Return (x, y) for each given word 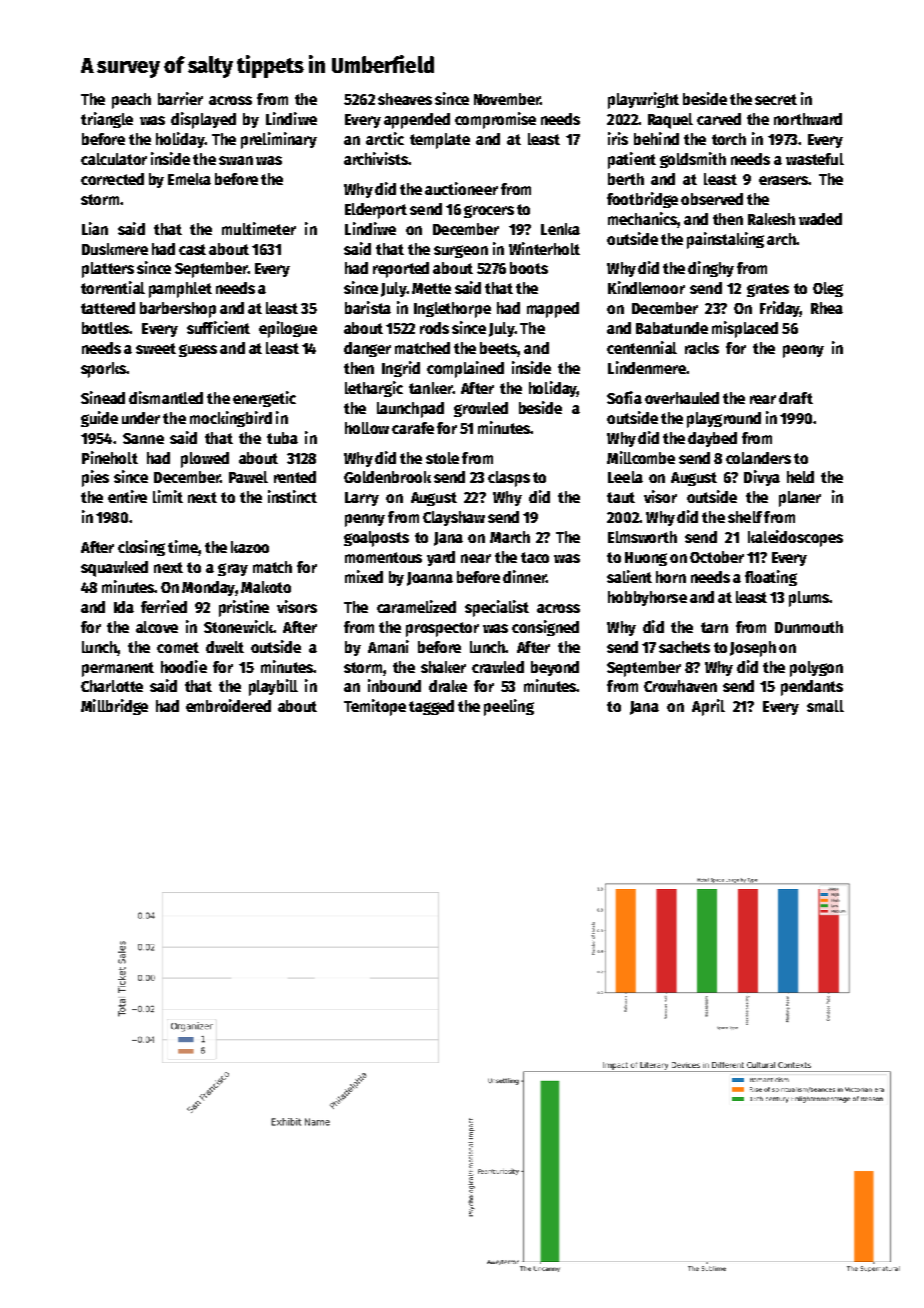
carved (719, 119)
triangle (107, 120)
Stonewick (238, 626)
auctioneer (461, 188)
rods (434, 328)
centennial (642, 347)
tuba (282, 438)
